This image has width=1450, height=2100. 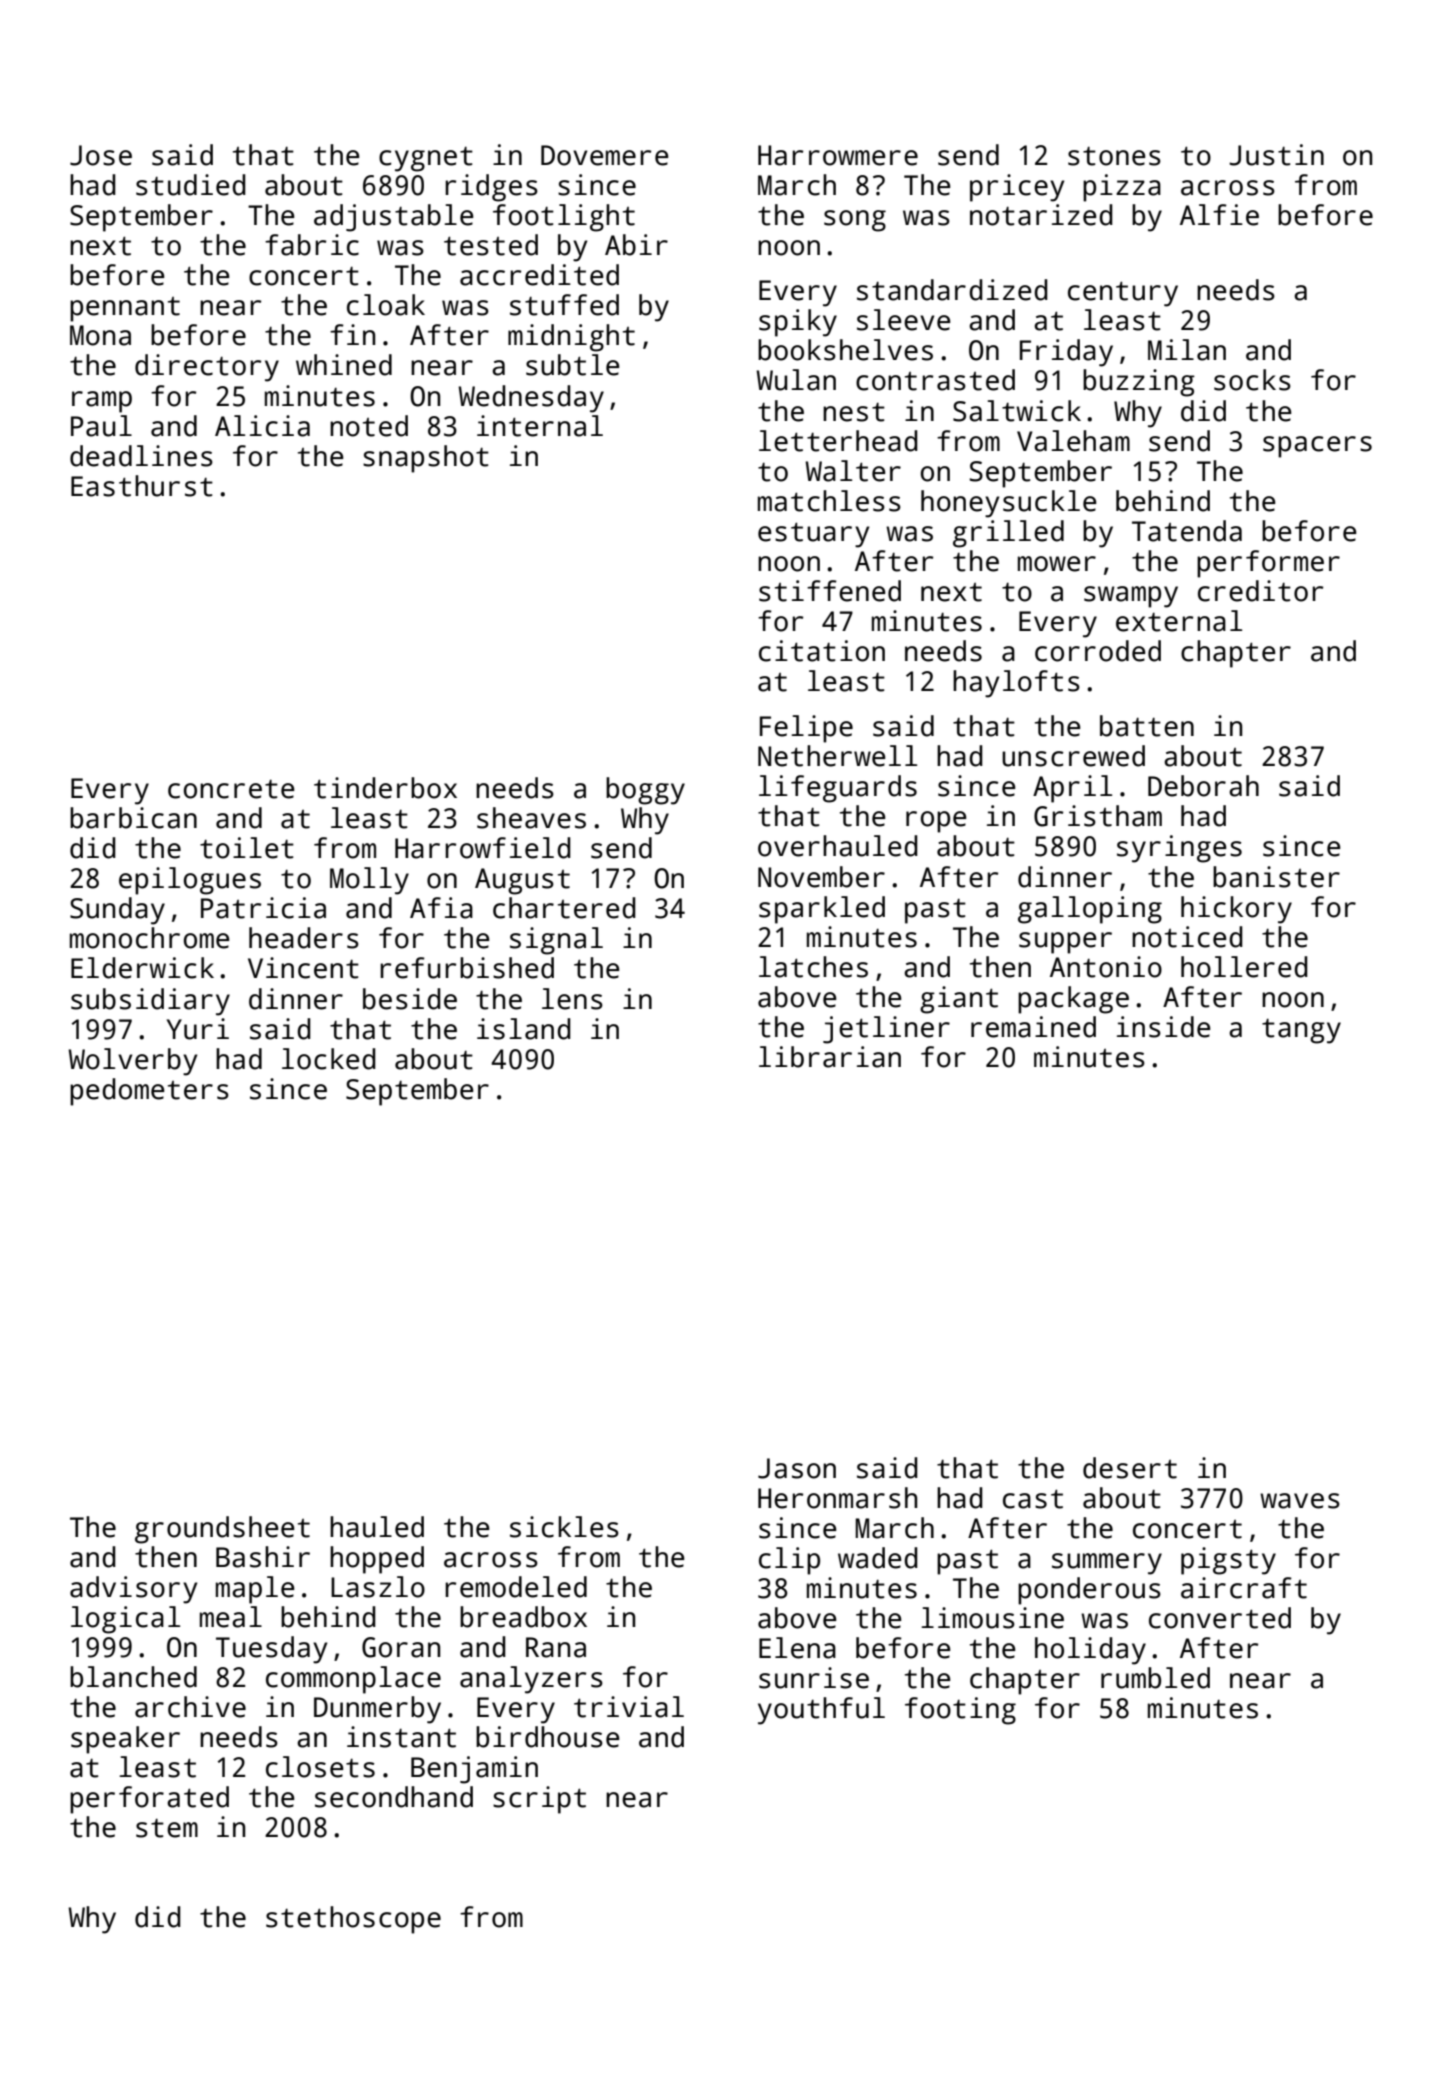 What do you see at coordinates (1301, 1031) in the image?
I see `tangy` at bounding box center [1301, 1031].
